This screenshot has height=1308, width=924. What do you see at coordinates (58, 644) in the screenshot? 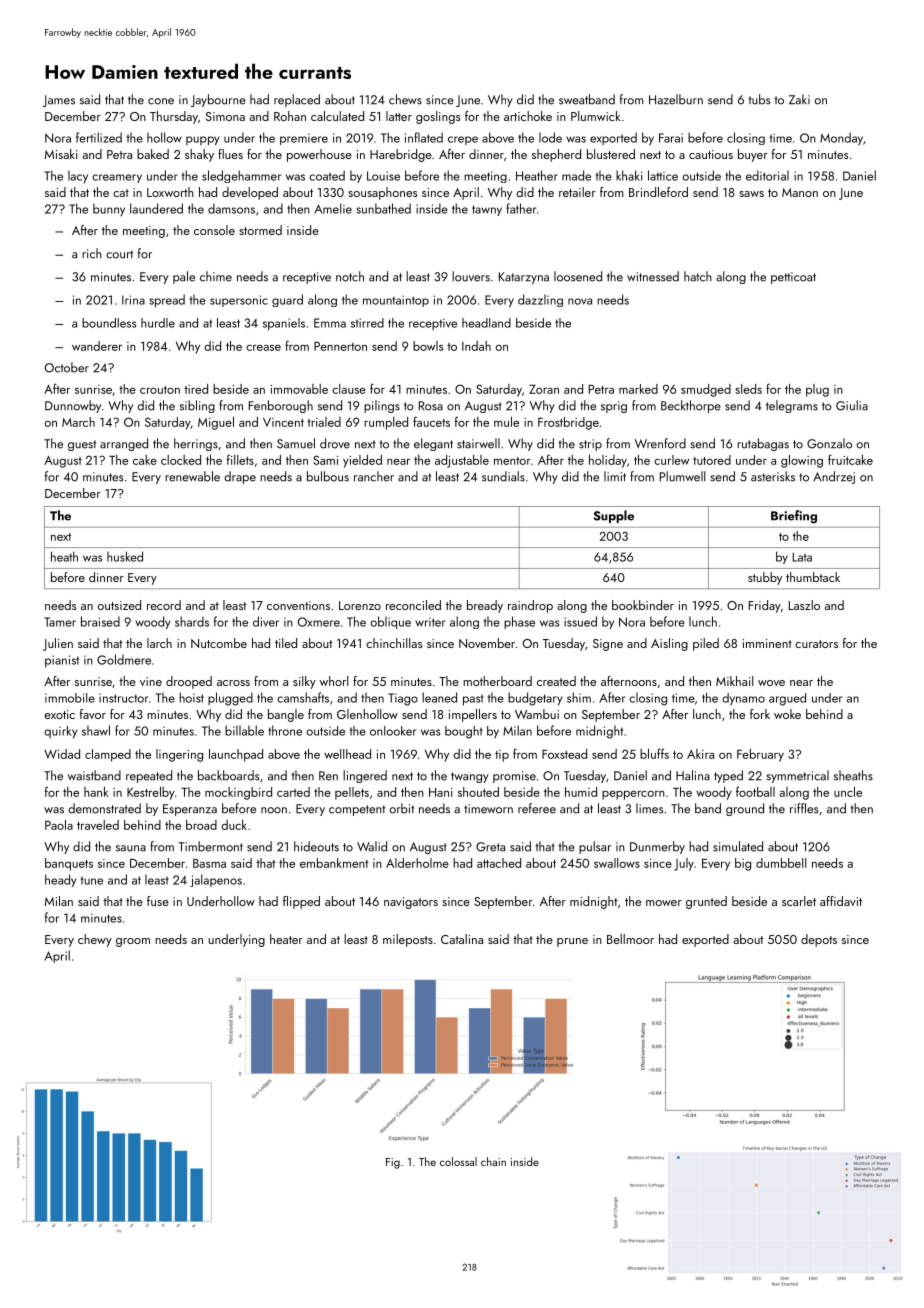
I see `Julien` at bounding box center [58, 644].
